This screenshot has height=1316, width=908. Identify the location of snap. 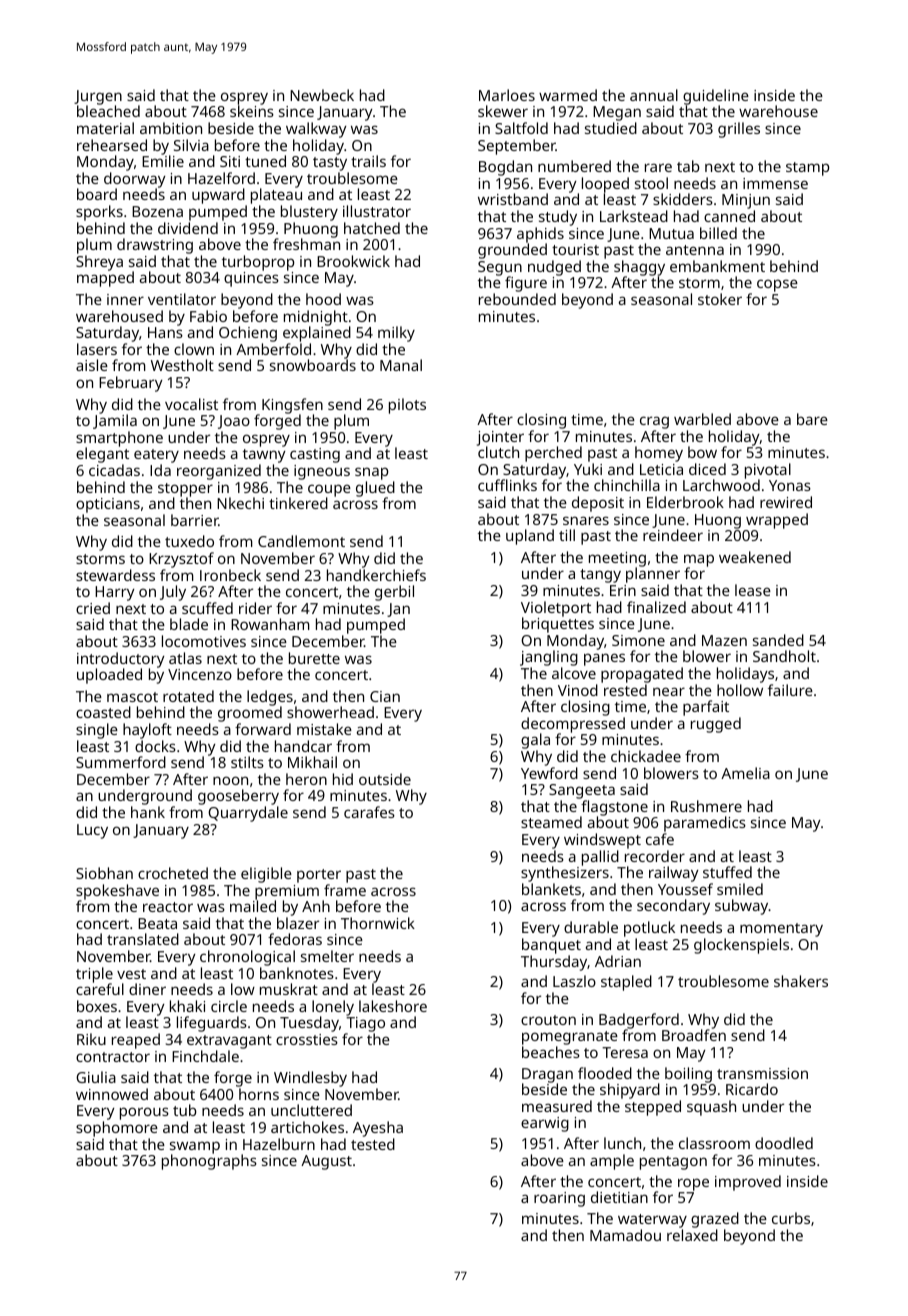
(372, 473).
